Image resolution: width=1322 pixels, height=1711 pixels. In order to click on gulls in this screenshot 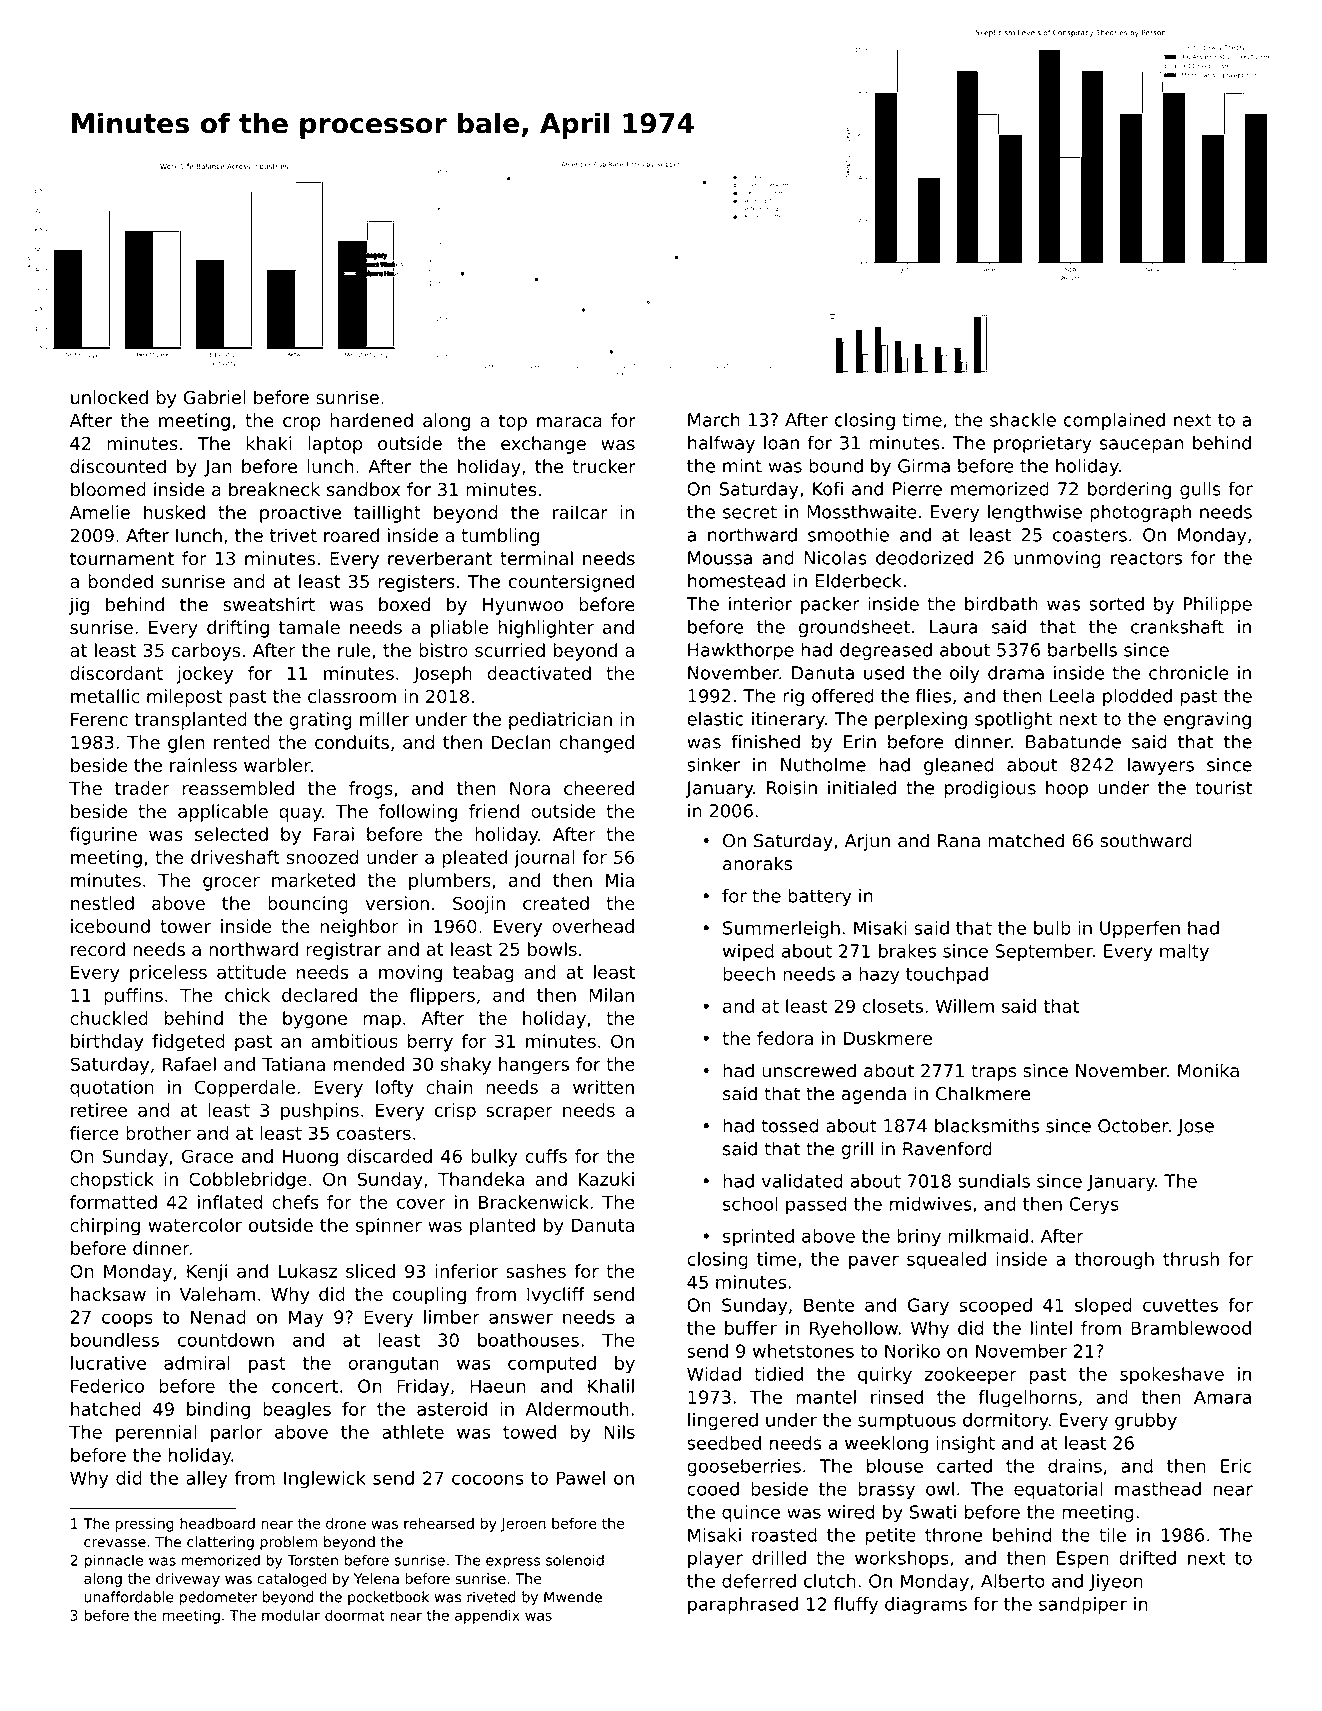, I will do `click(1200, 490)`.
